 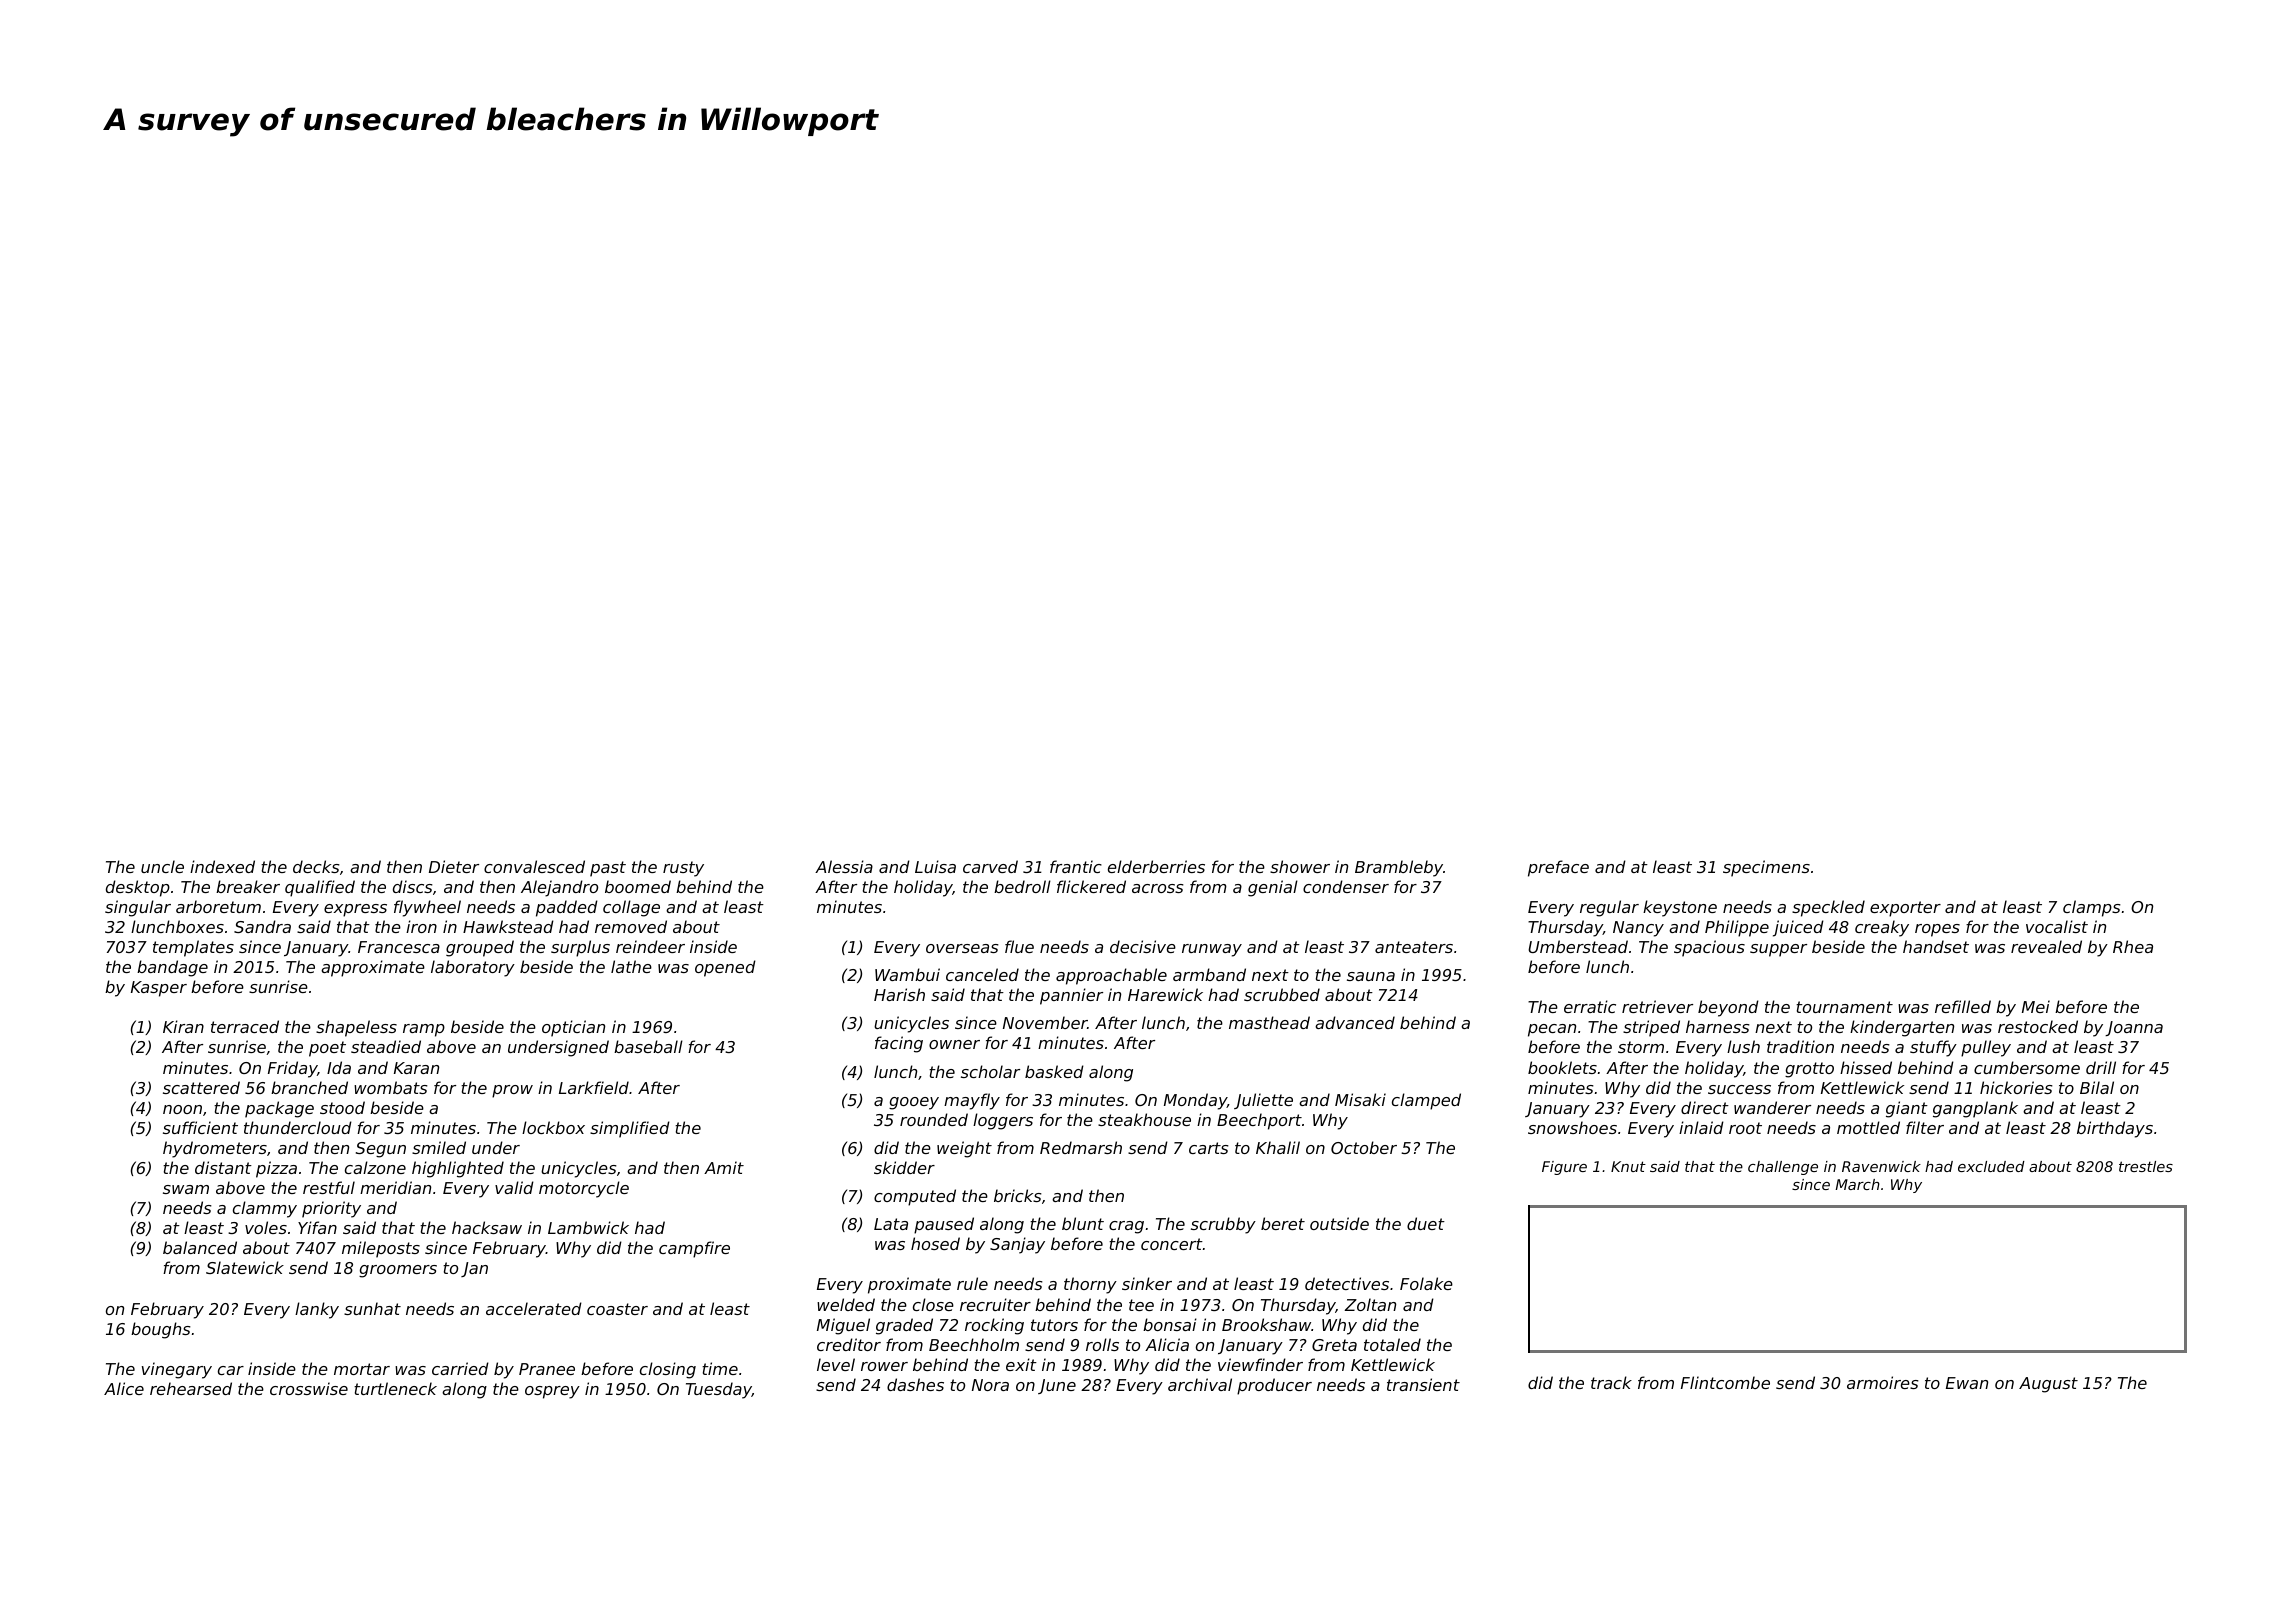 What do you see at coordinates (573, 1028) in the screenshot?
I see `optician` at bounding box center [573, 1028].
